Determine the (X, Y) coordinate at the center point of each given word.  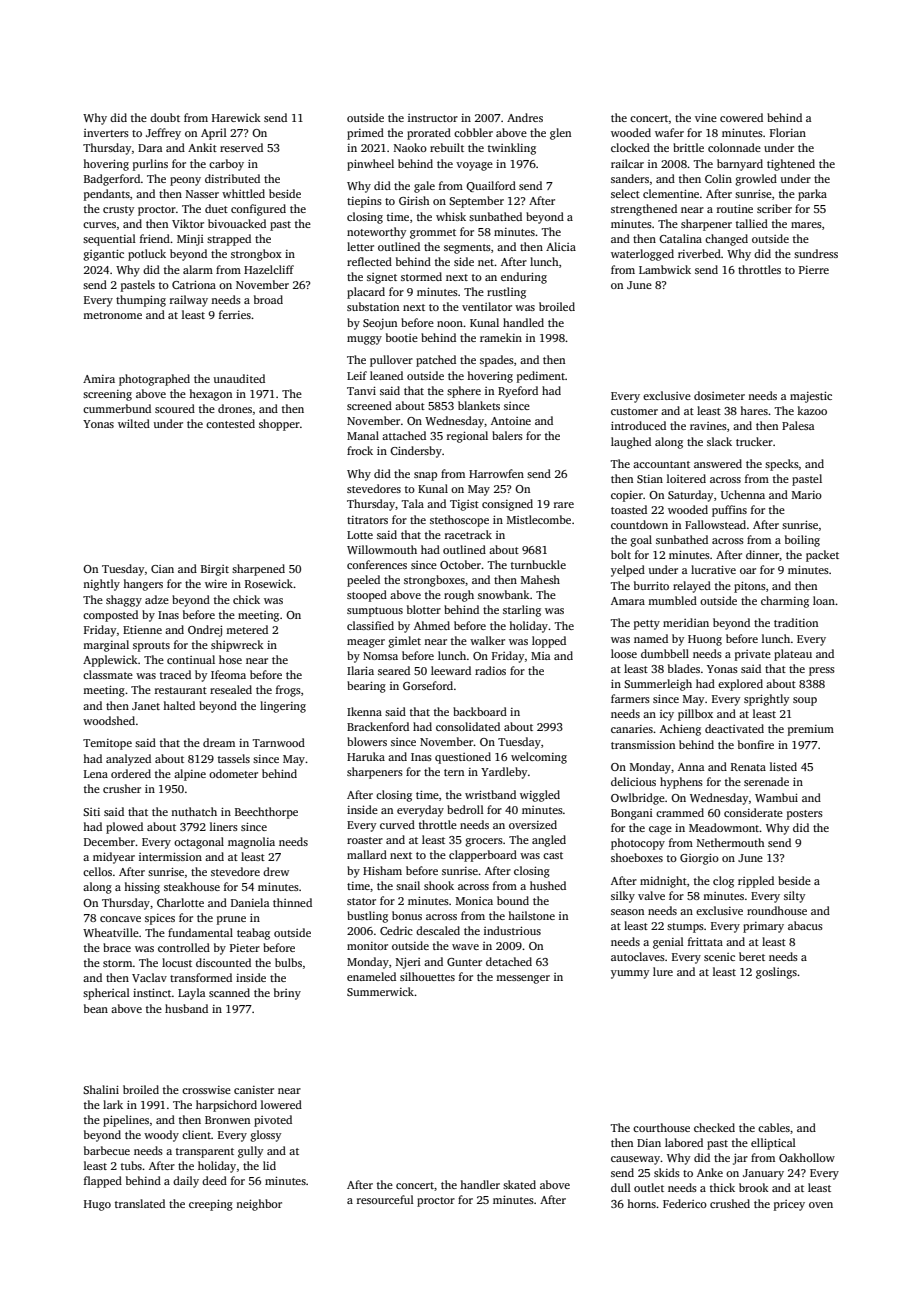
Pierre (814, 270)
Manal (363, 435)
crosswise (206, 1090)
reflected (369, 261)
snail (408, 885)
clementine (671, 193)
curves (99, 225)
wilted (134, 423)
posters (805, 815)
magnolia (251, 843)
